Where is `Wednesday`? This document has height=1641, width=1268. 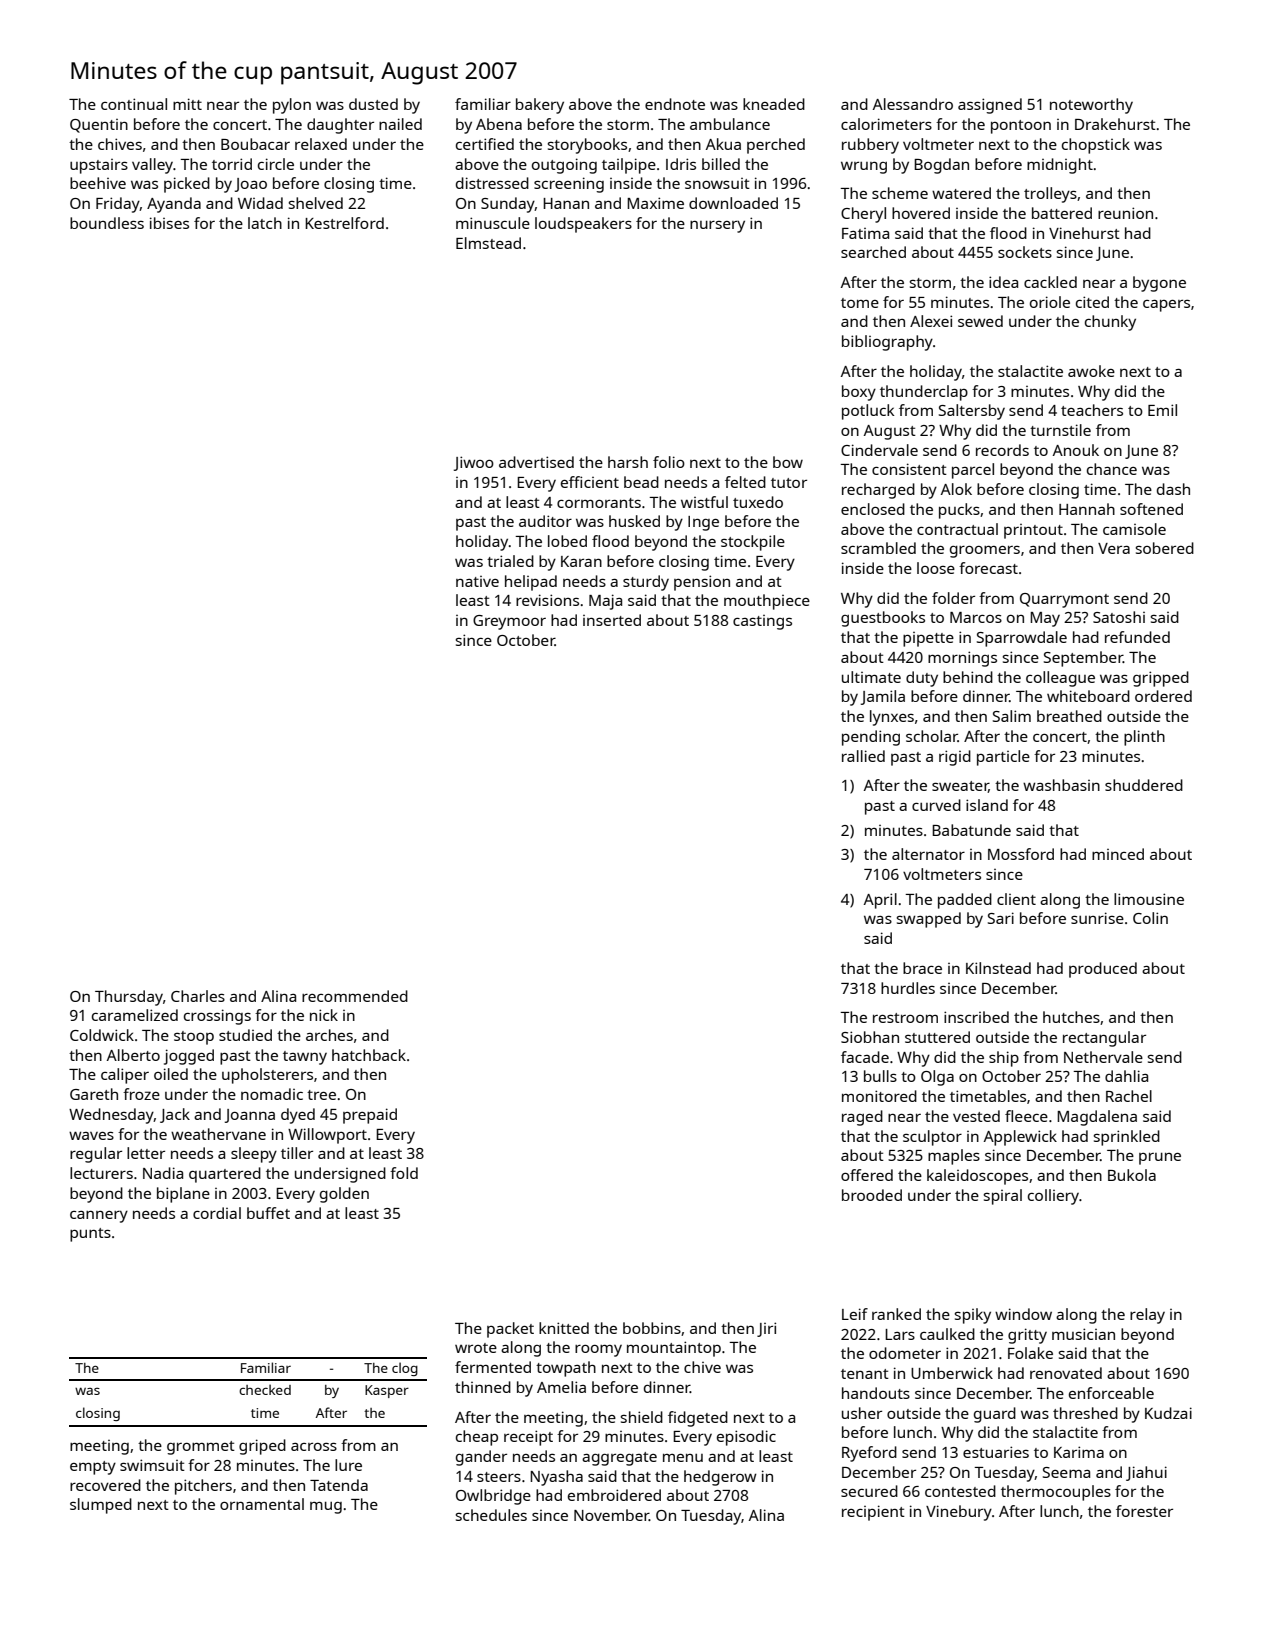
Wednesday is located at coordinates (111, 1116).
